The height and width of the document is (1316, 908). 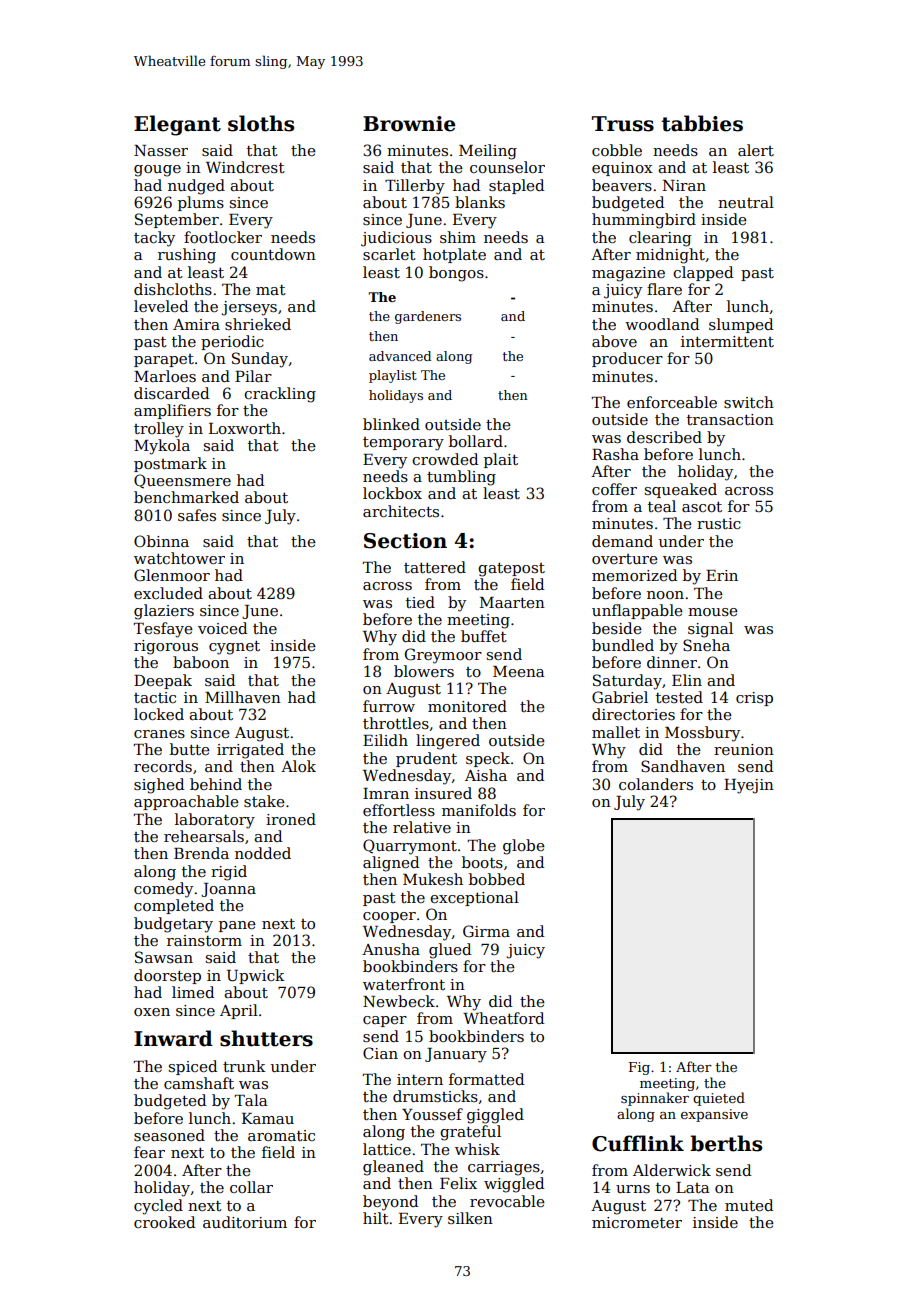 What do you see at coordinates (223, 628) in the document?
I see `voiced` at bounding box center [223, 628].
